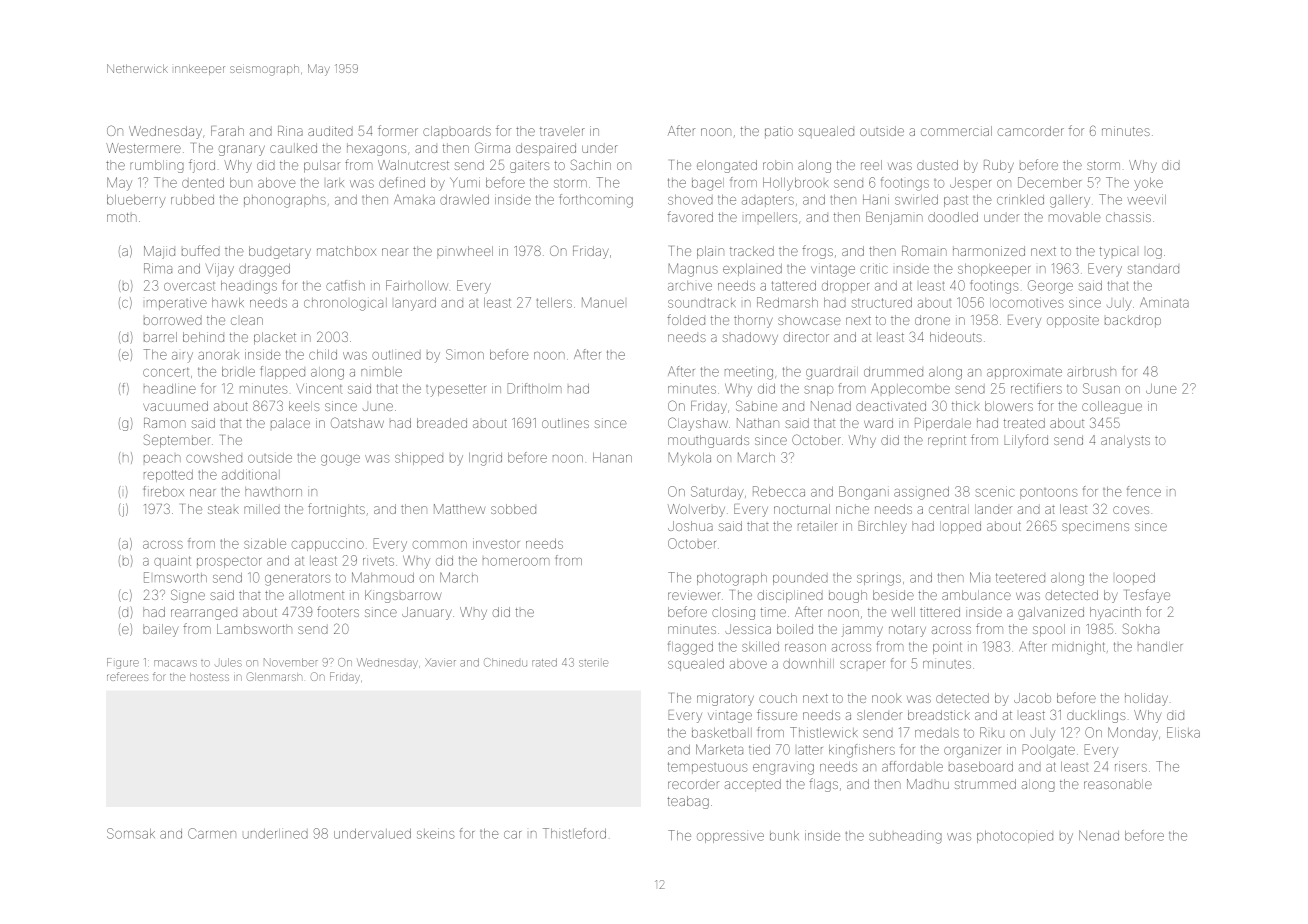 Image resolution: width=1308 pixels, height=924 pixels. What do you see at coordinates (924, 251) in the document?
I see `Romain` at bounding box center [924, 251].
